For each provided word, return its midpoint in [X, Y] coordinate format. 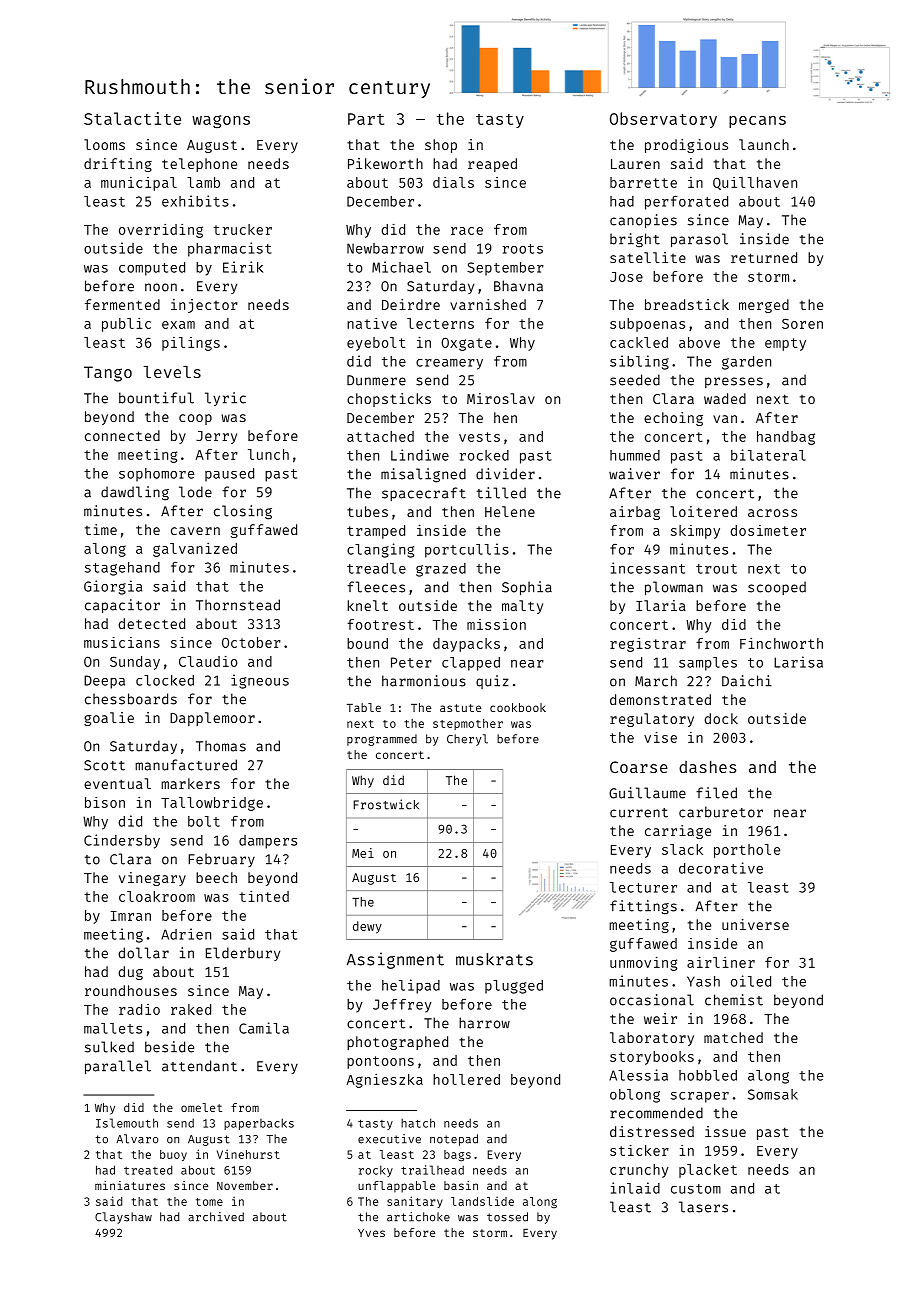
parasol [699, 240]
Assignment [395, 960]
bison [105, 802]
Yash [703, 981]
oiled [751, 981]
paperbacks [259, 1124]
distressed [652, 1131]
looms [104, 144]
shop [441, 146]
